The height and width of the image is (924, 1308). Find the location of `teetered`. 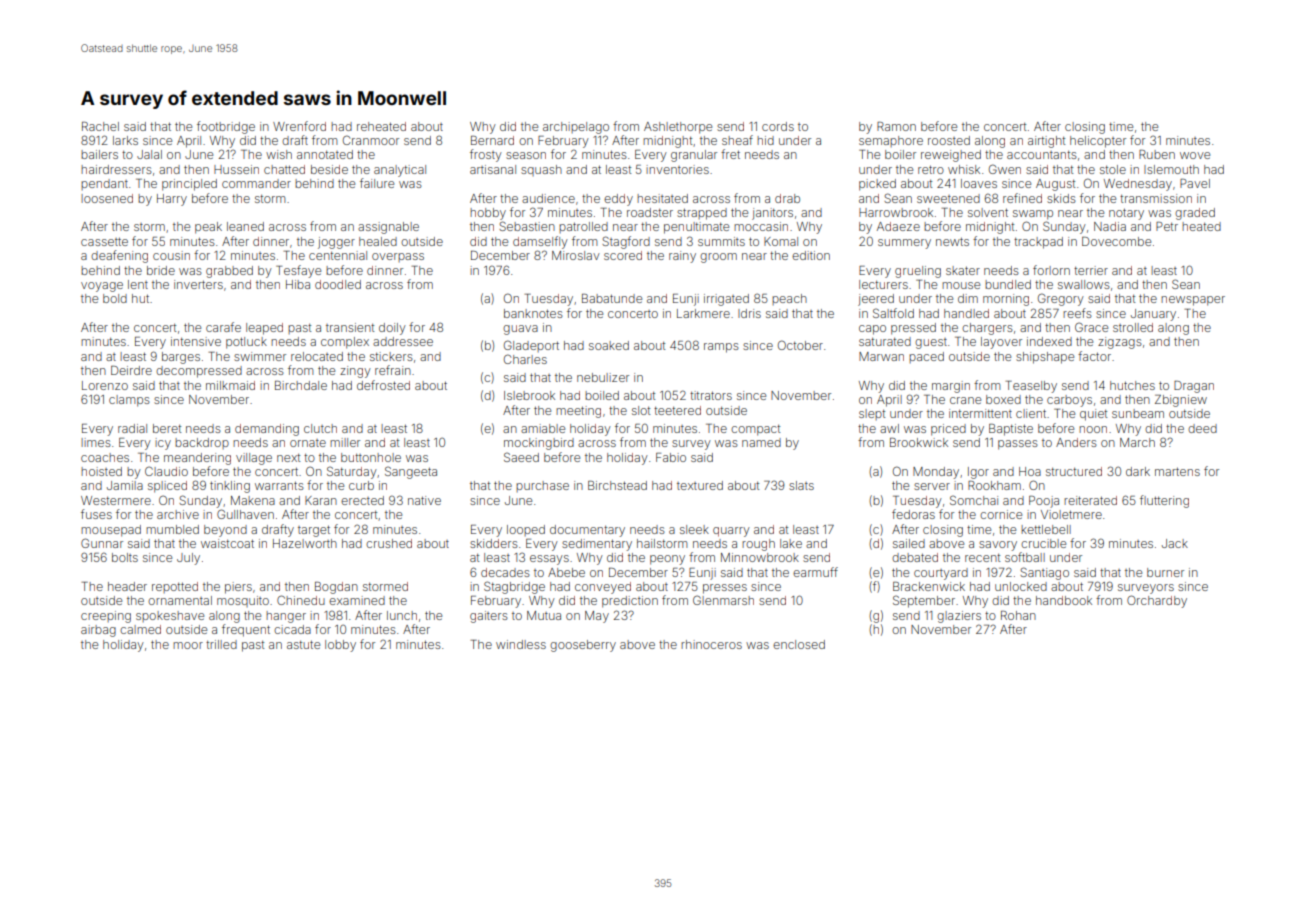

teetered is located at coordinates (677, 410).
